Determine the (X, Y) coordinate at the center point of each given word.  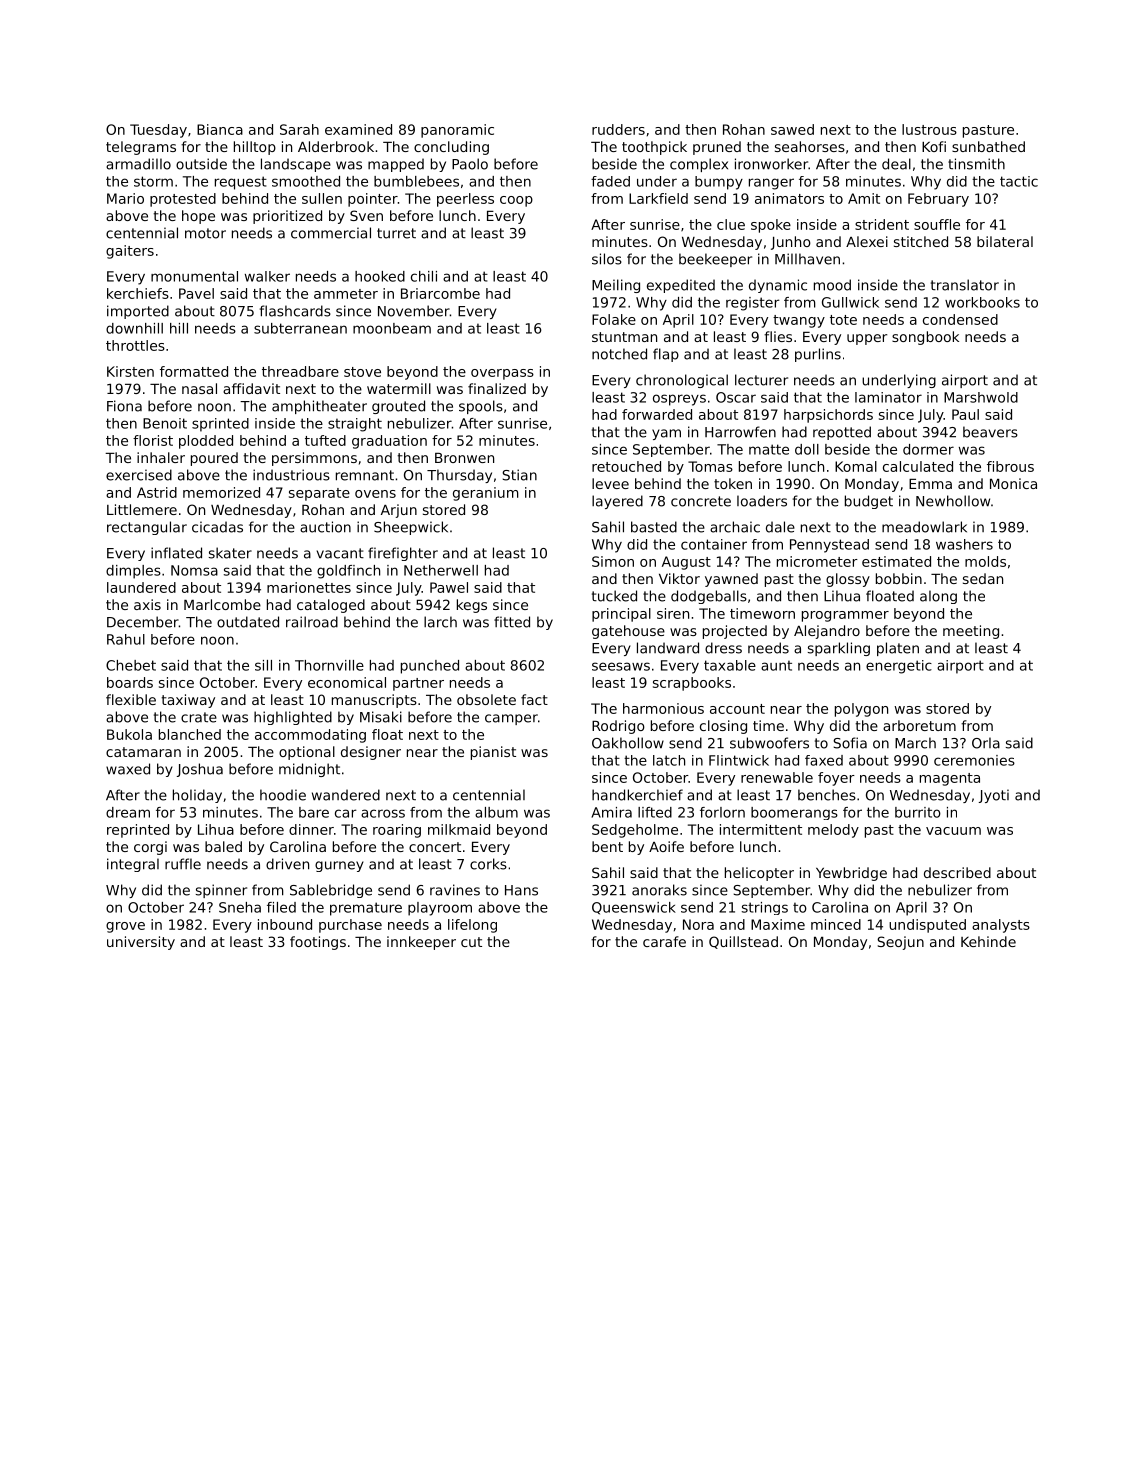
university (141, 943)
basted (654, 527)
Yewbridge (851, 874)
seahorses (810, 146)
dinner (311, 829)
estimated (896, 561)
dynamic (778, 286)
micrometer (817, 561)
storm (153, 181)
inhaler (161, 457)
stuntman (624, 337)
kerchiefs (138, 293)
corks (488, 864)
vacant (340, 553)
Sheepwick (411, 528)
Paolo (470, 164)
